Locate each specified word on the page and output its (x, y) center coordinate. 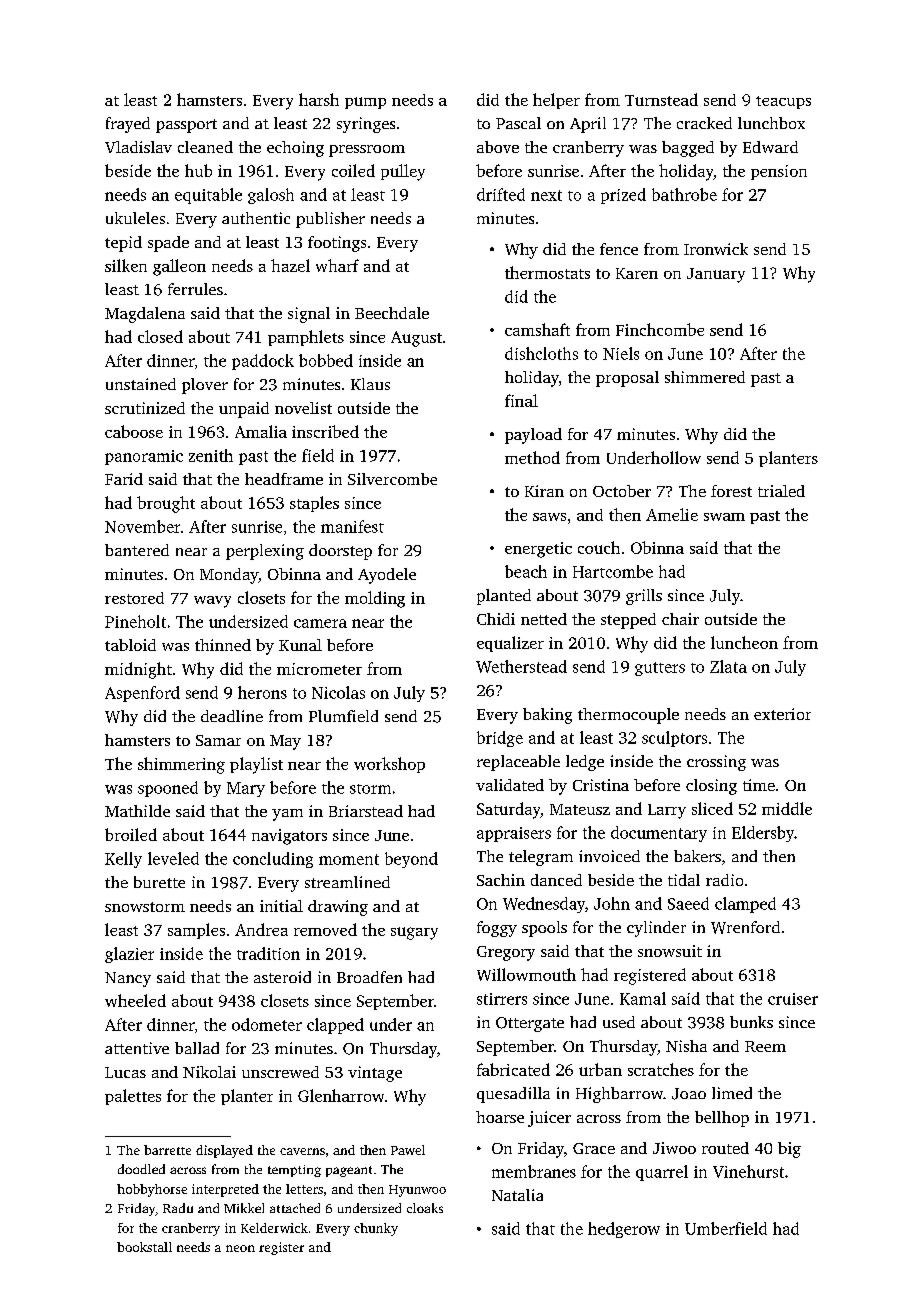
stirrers (502, 999)
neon (240, 1248)
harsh (319, 99)
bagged (688, 149)
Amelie (672, 514)
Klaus (370, 384)
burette (159, 882)
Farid (124, 479)
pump (365, 103)
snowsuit (670, 951)
